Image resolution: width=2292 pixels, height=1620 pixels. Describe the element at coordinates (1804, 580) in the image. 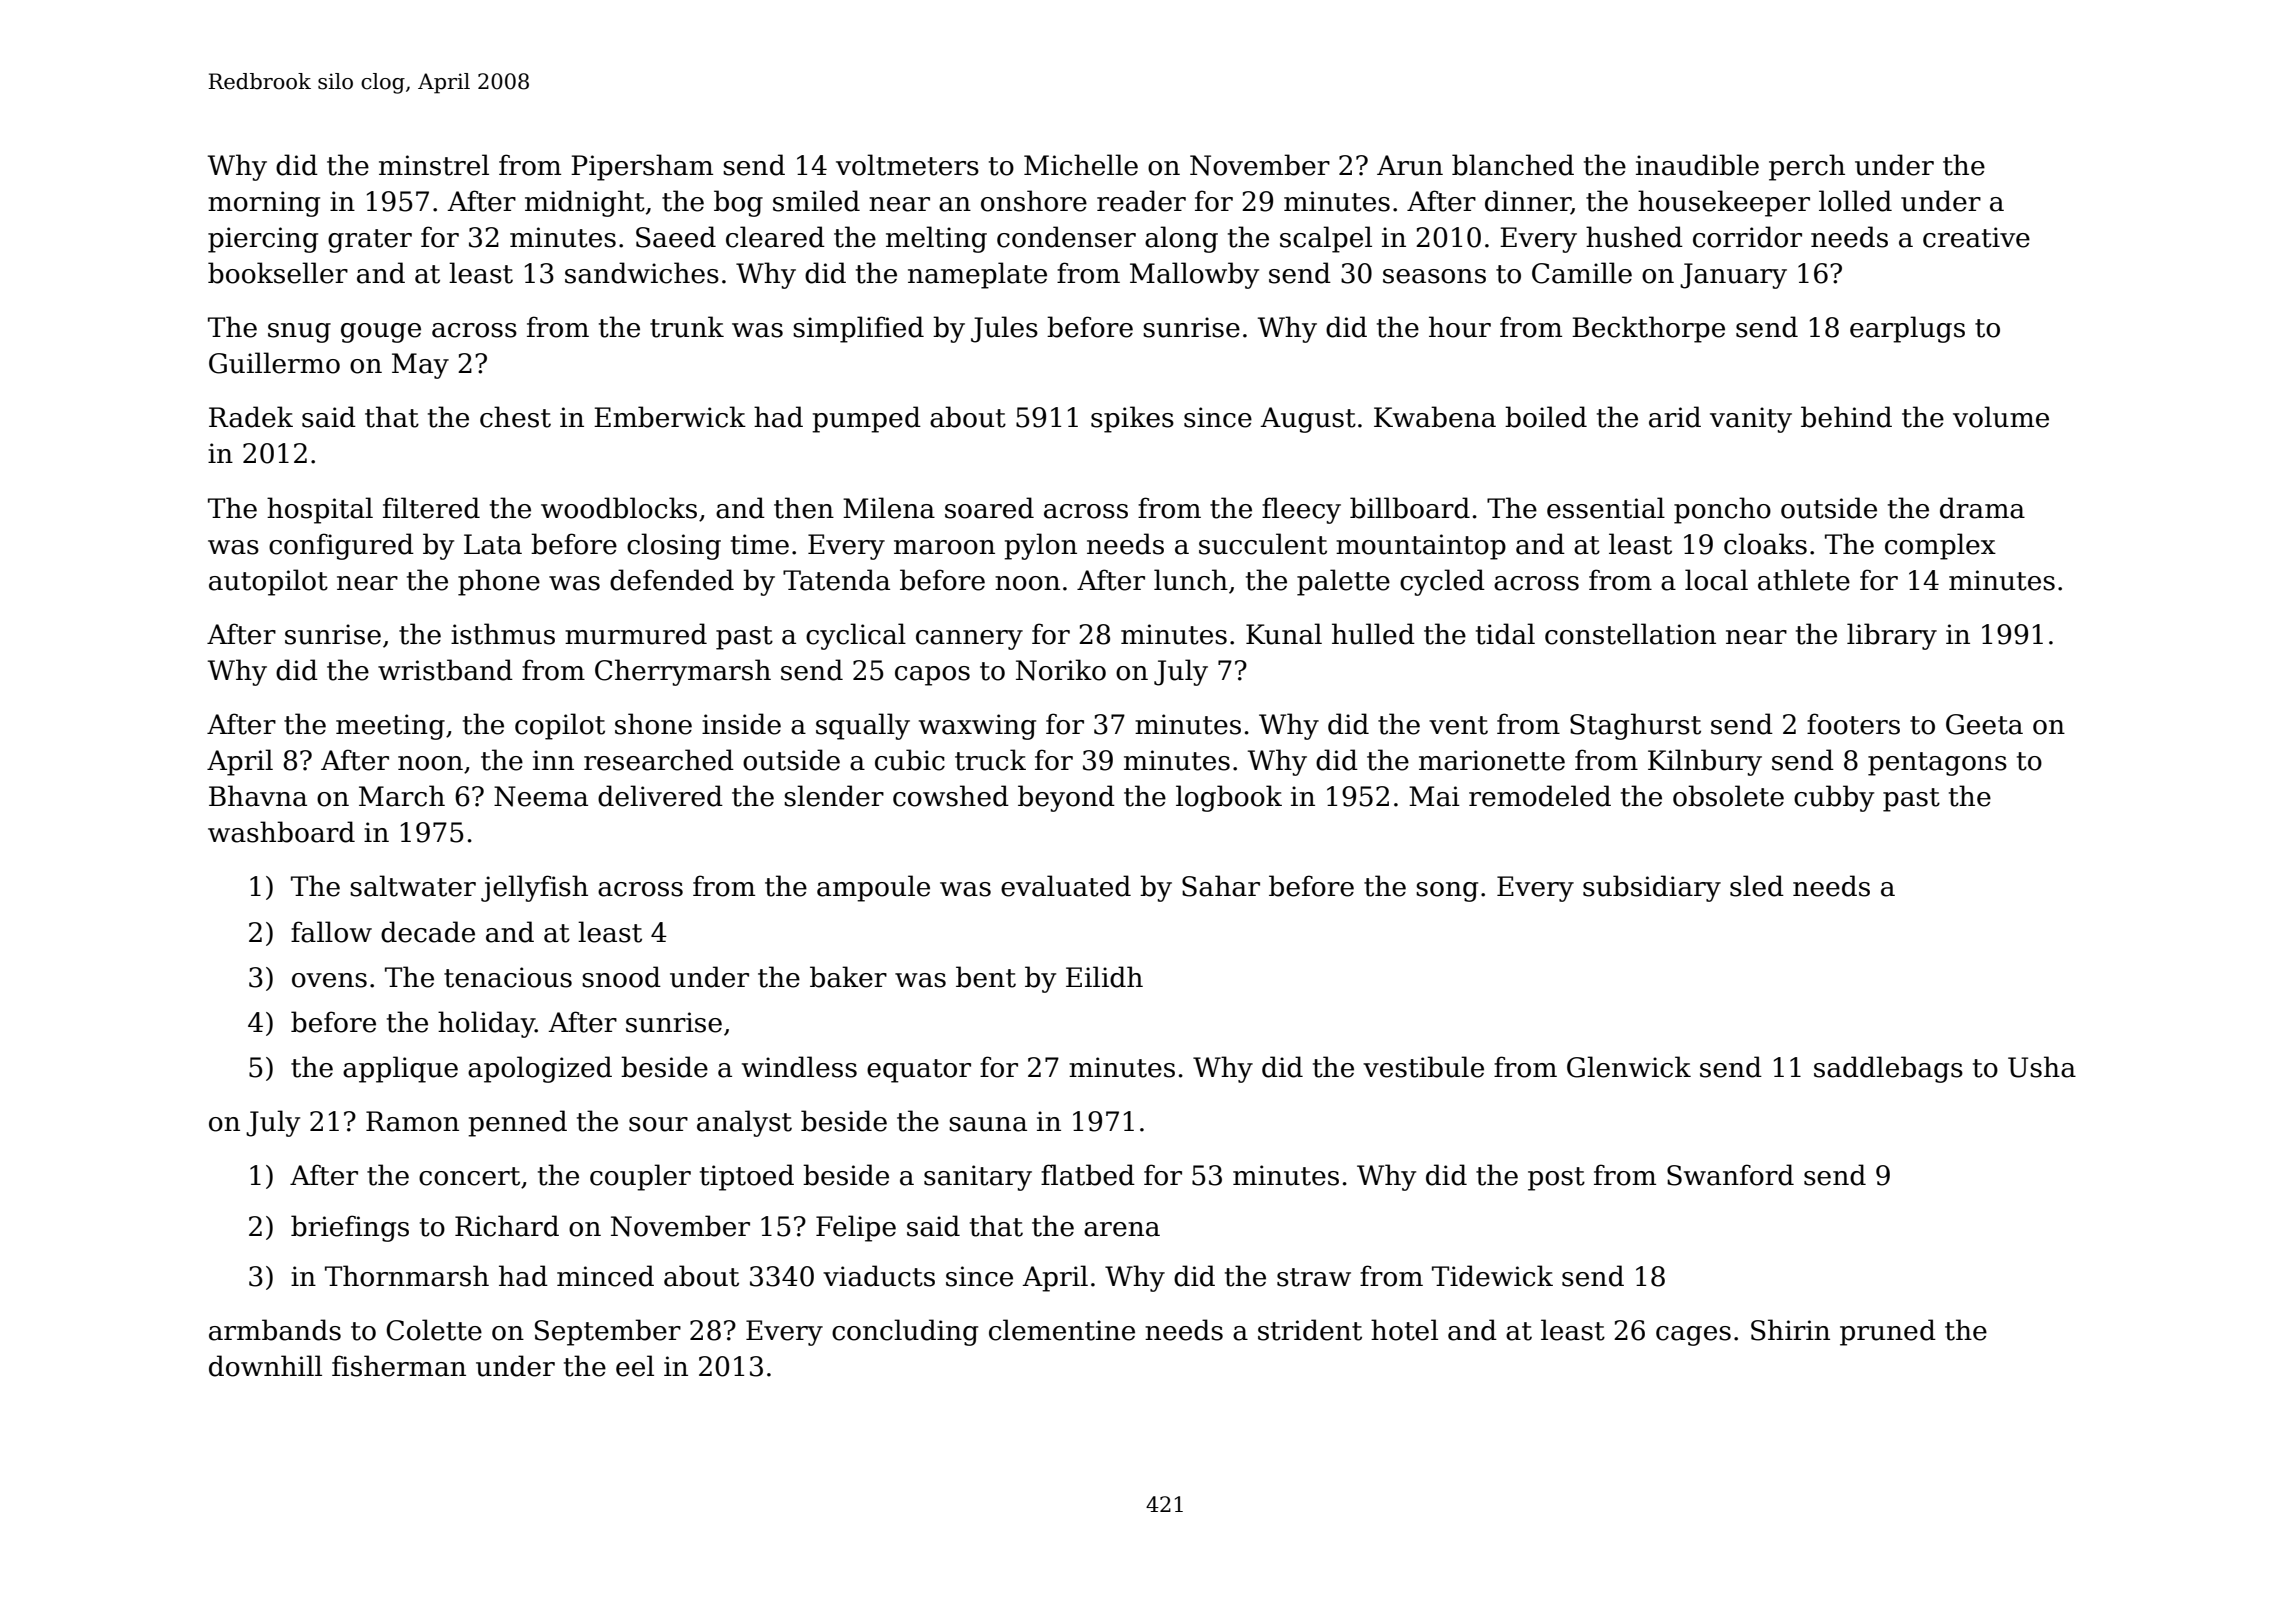

I see `athlete` at that location.
